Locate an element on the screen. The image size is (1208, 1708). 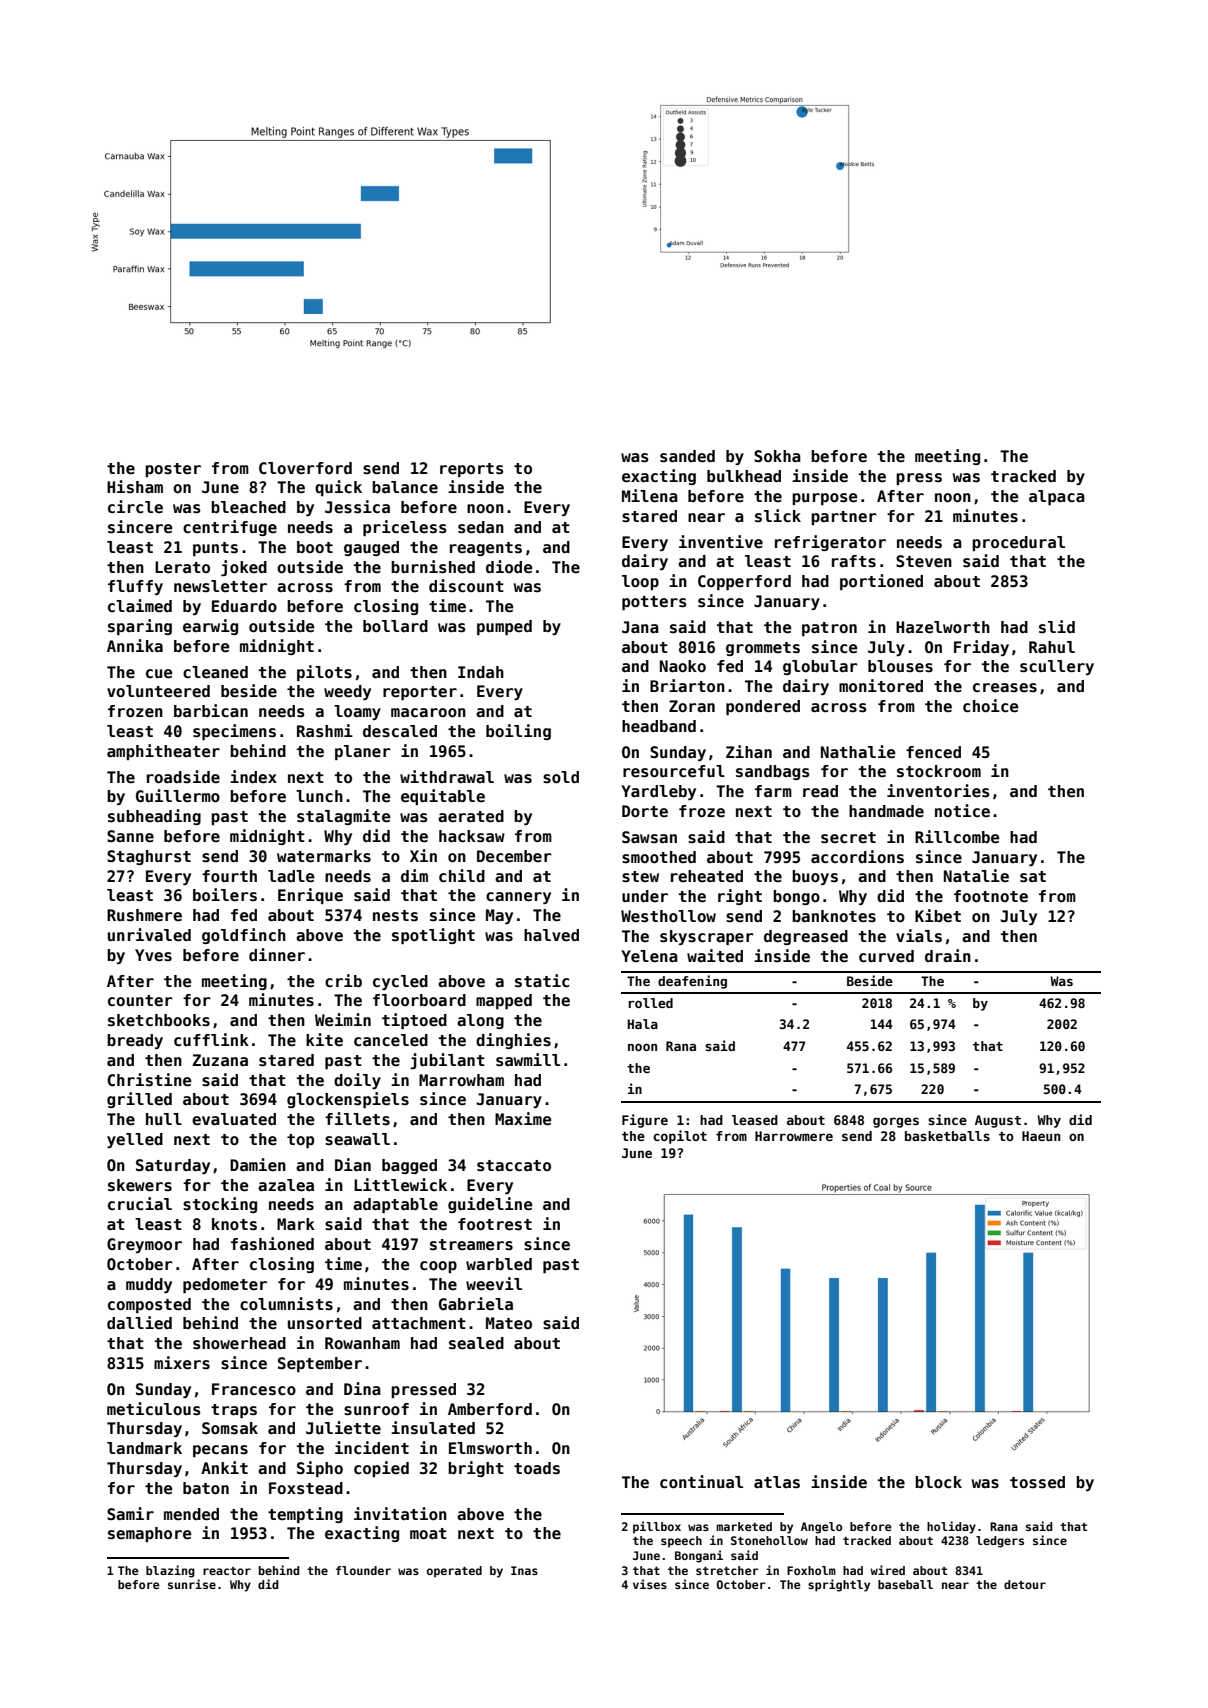
notice is located at coordinates (962, 811).
